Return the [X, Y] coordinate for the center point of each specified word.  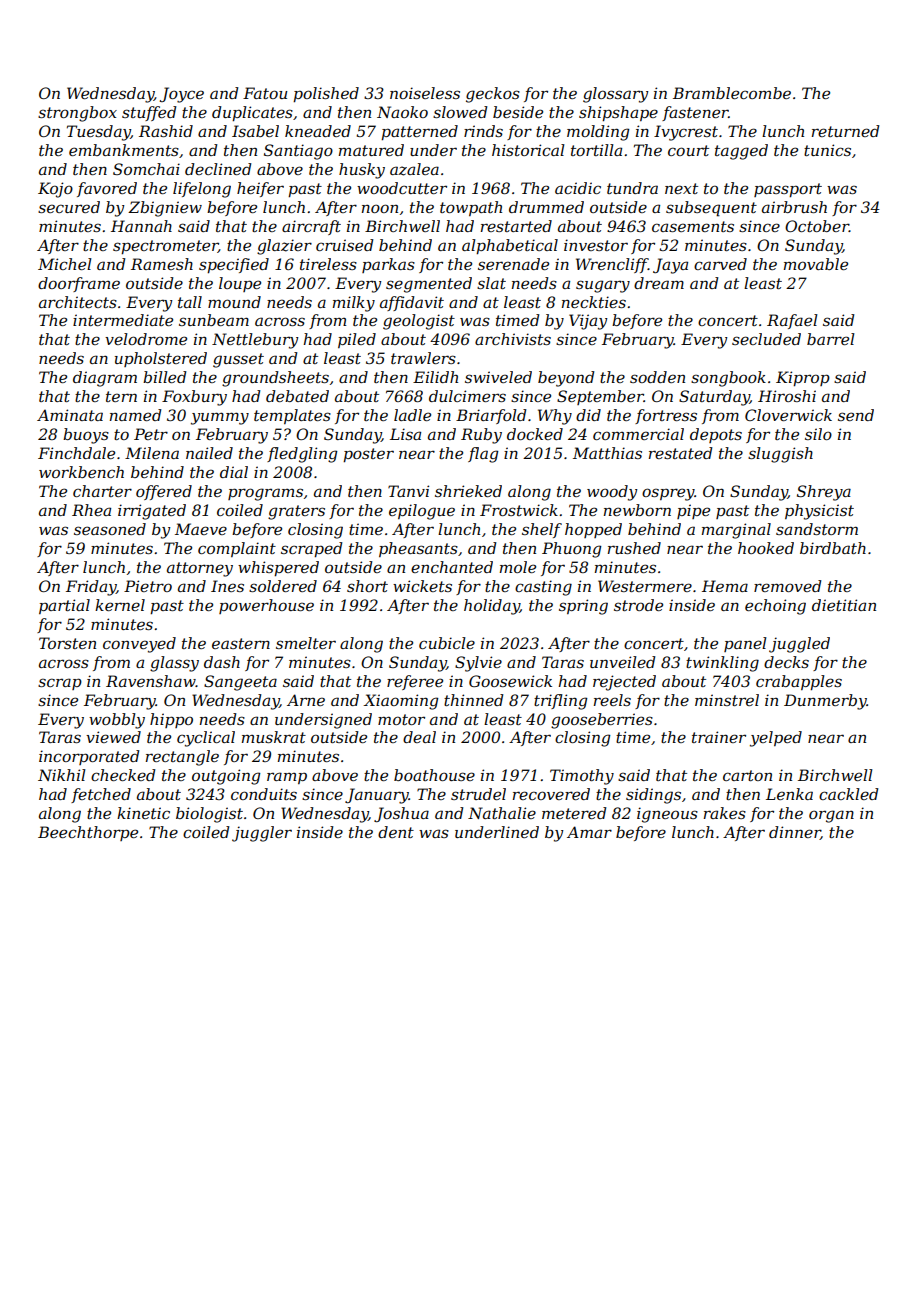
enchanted [452, 567]
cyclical [206, 739]
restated [680, 453]
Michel [65, 264]
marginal [736, 531]
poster [368, 455]
